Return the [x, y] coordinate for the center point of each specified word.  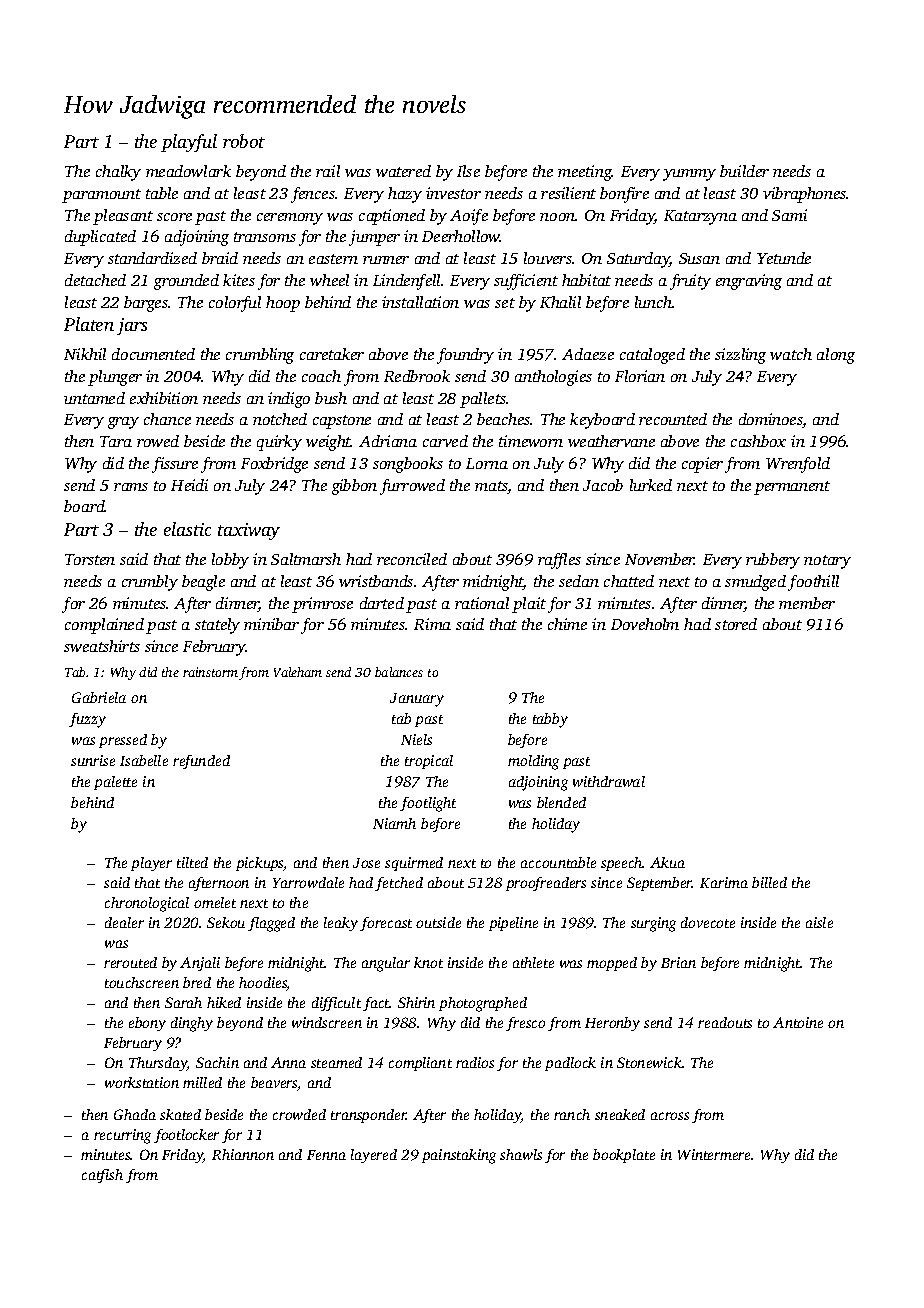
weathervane [611, 441]
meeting [585, 173]
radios [475, 1062]
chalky [118, 173]
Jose [366, 863]
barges [146, 304]
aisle [819, 922]
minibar [271, 624]
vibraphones [805, 195]
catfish [102, 1176]
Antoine [798, 1022]
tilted [192, 862]
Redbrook [417, 376]
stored [736, 624]
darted [382, 603]
